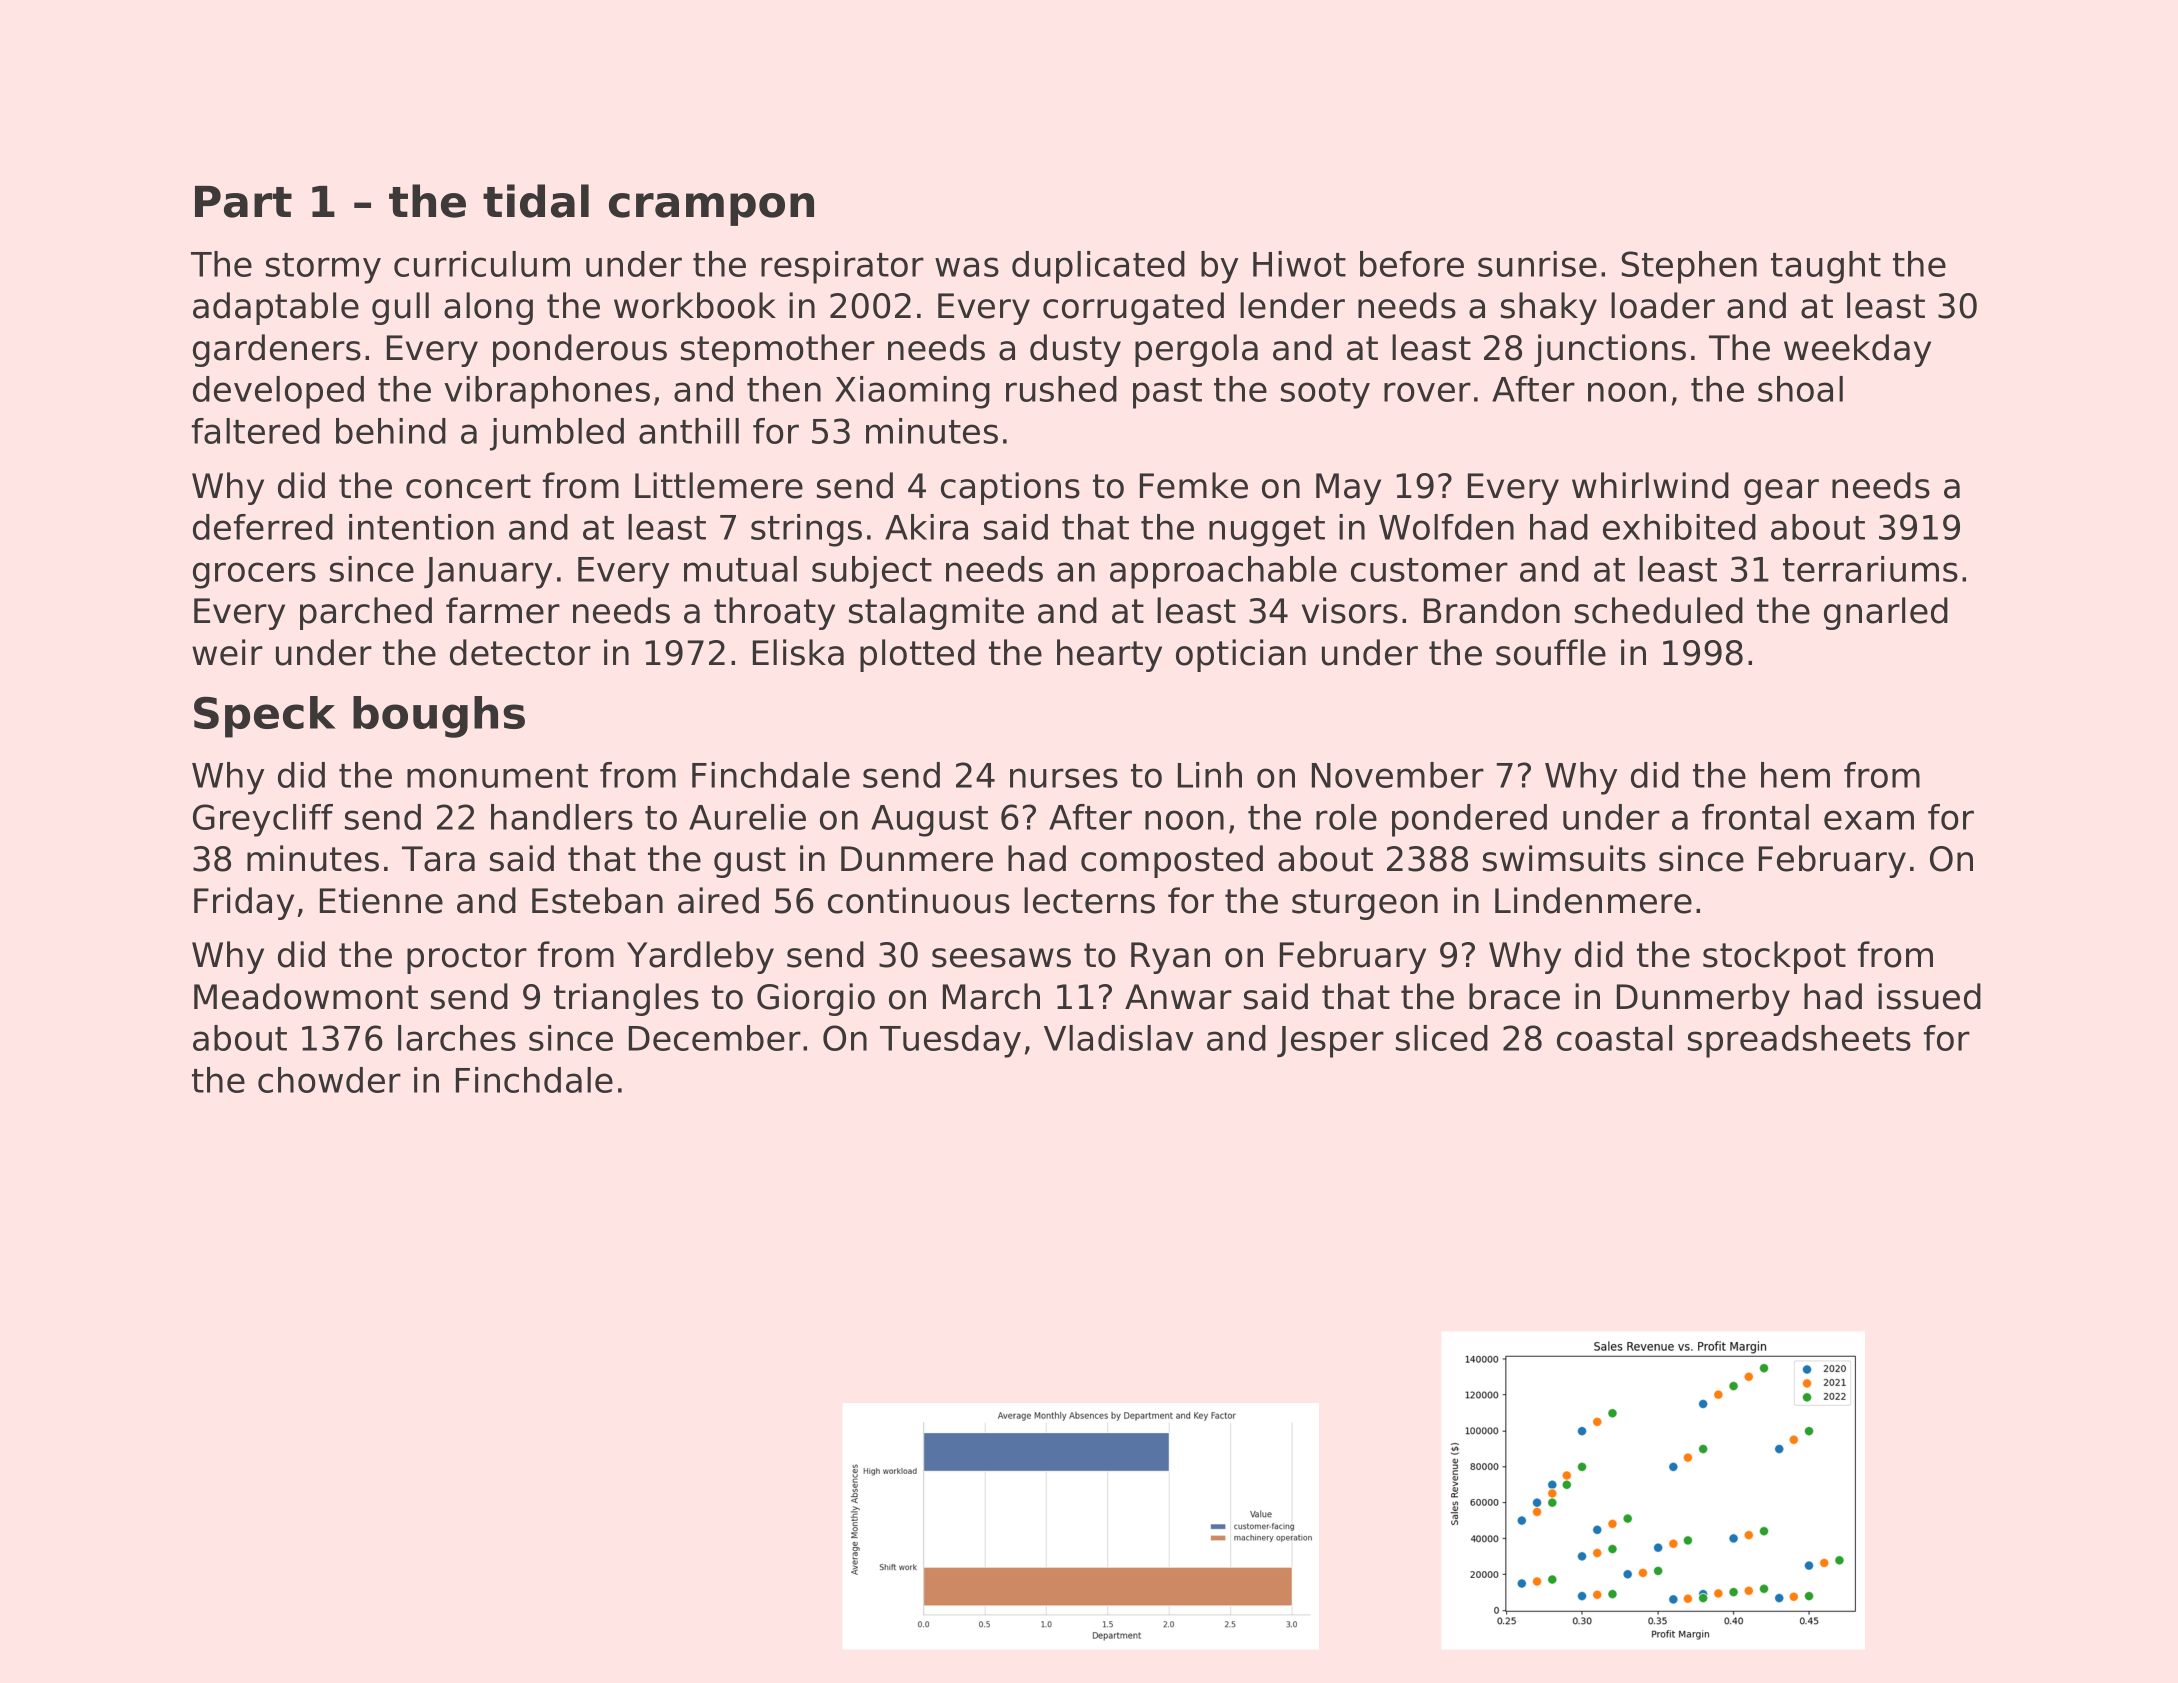 The image size is (2178, 1683). Describe the element at coordinates (626, 999) in the image. I see `triangles` at that location.
